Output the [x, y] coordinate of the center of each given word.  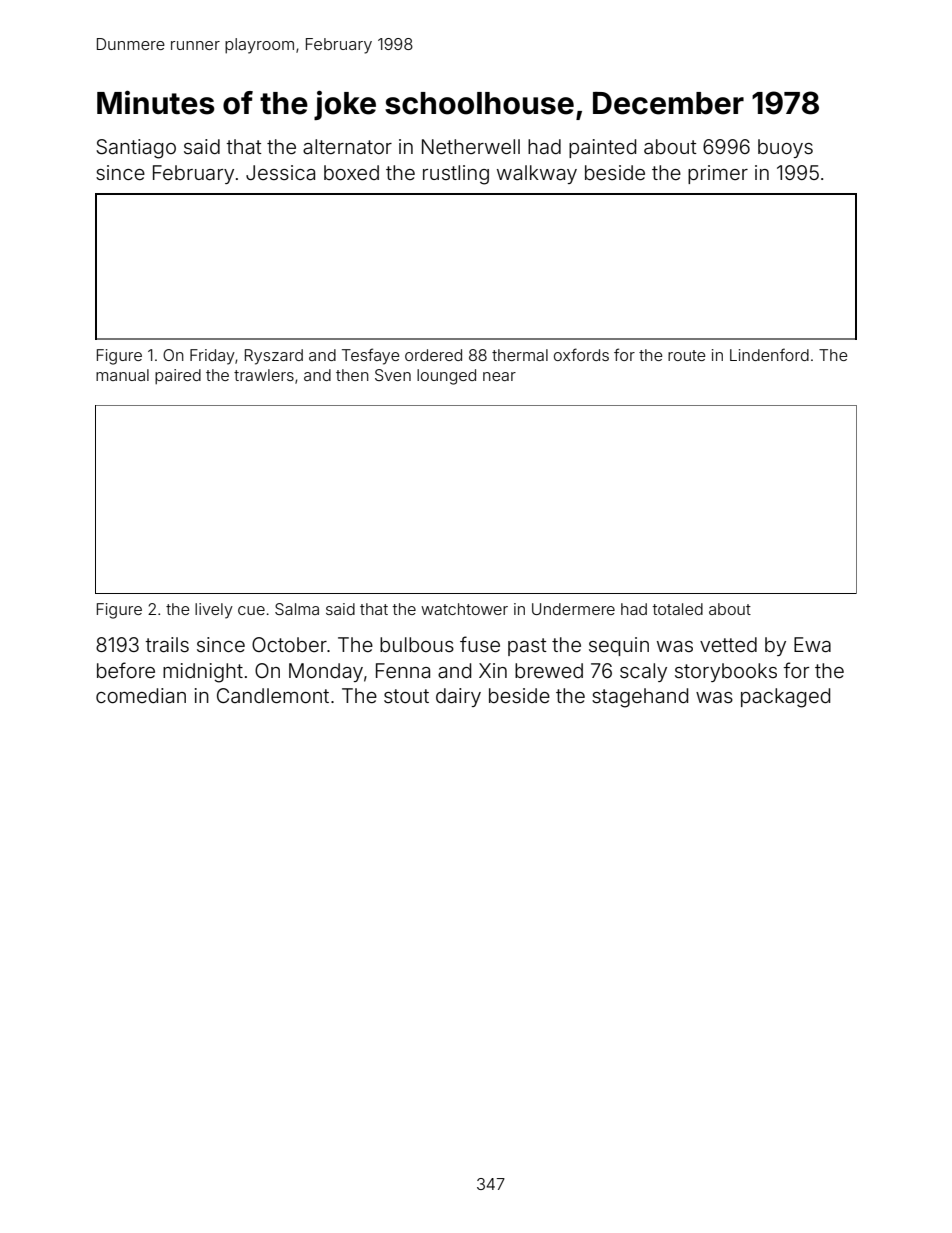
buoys [785, 148]
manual [122, 375]
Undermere [573, 609]
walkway [537, 174]
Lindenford [769, 354]
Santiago [136, 149]
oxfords [581, 354]
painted [602, 148]
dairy [458, 697]
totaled [678, 609]
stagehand [640, 698]
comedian [141, 695]
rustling [456, 175]
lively [214, 611]
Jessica [280, 172]
